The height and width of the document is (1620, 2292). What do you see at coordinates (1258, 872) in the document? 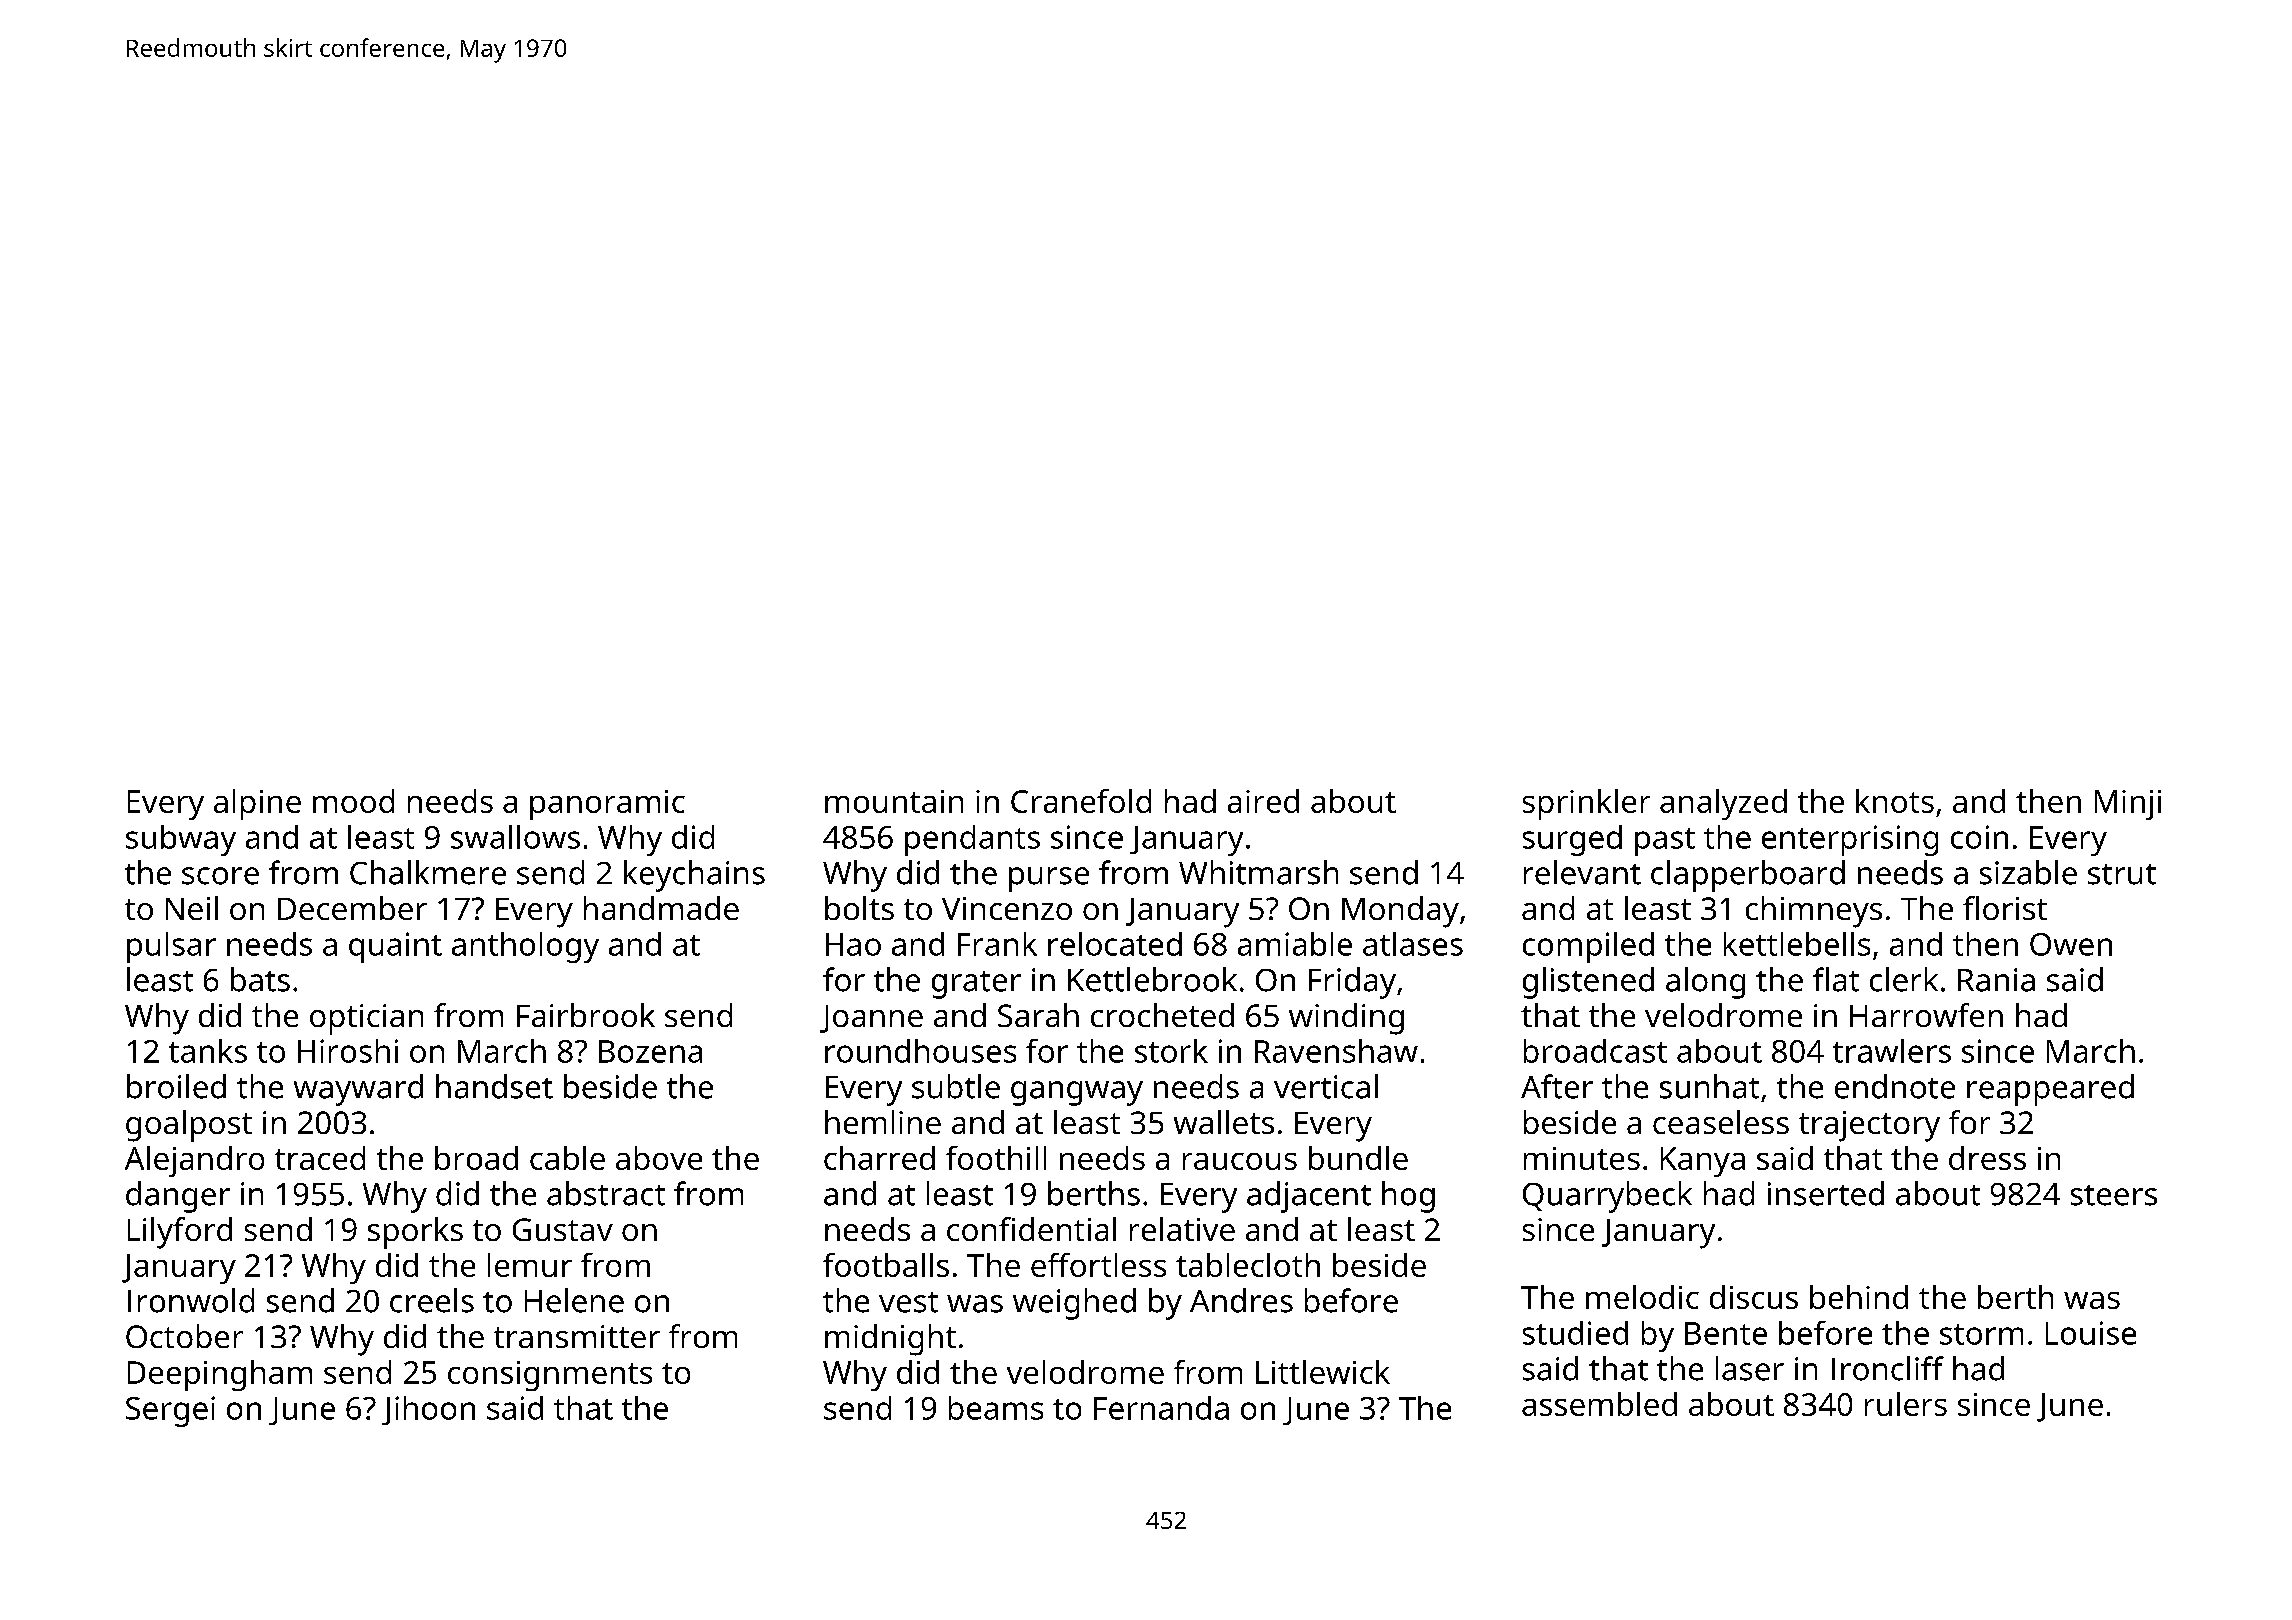
I see `Whitmarsh` at bounding box center [1258, 872].
